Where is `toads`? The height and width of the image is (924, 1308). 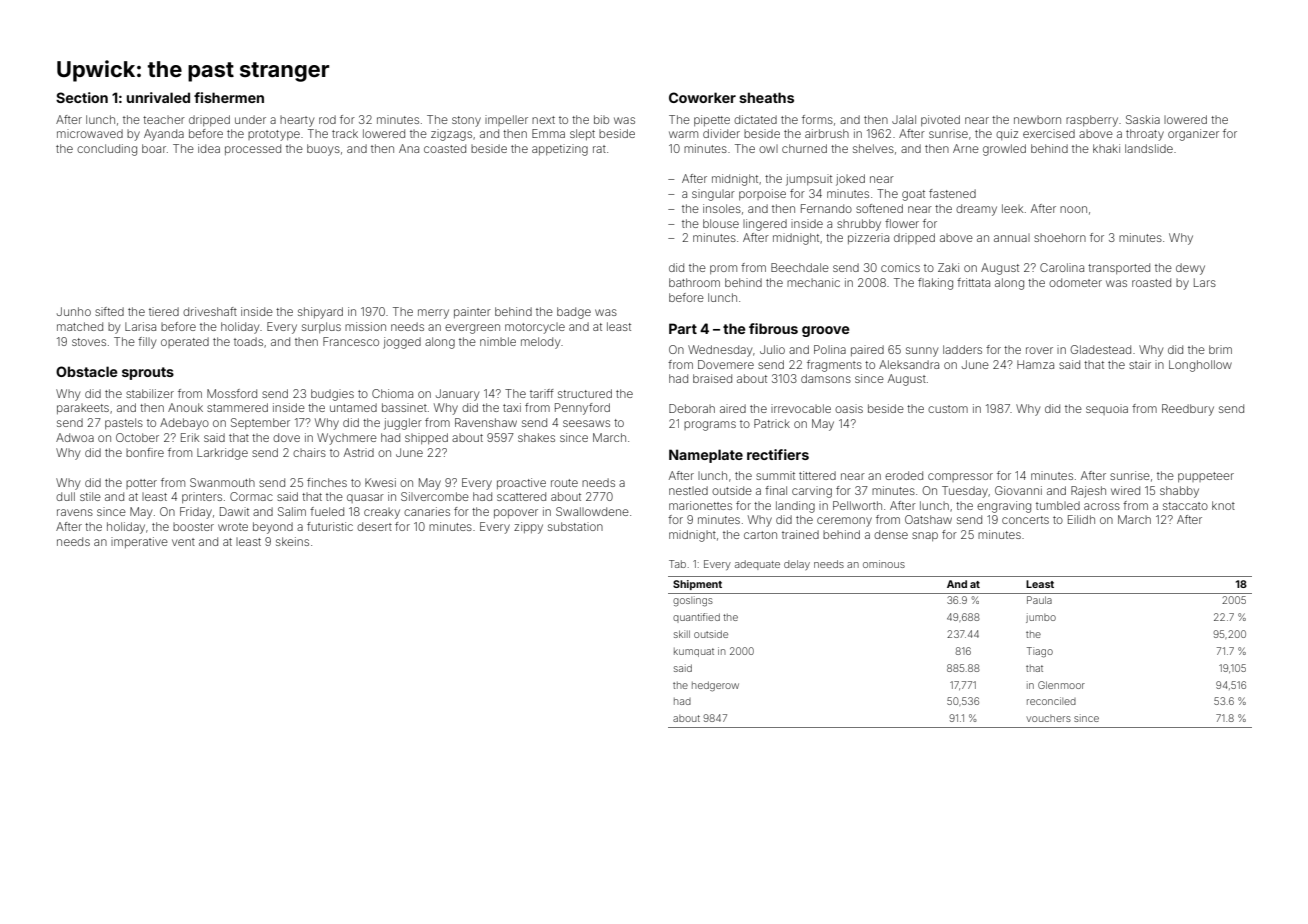 toads is located at coordinates (248, 341).
